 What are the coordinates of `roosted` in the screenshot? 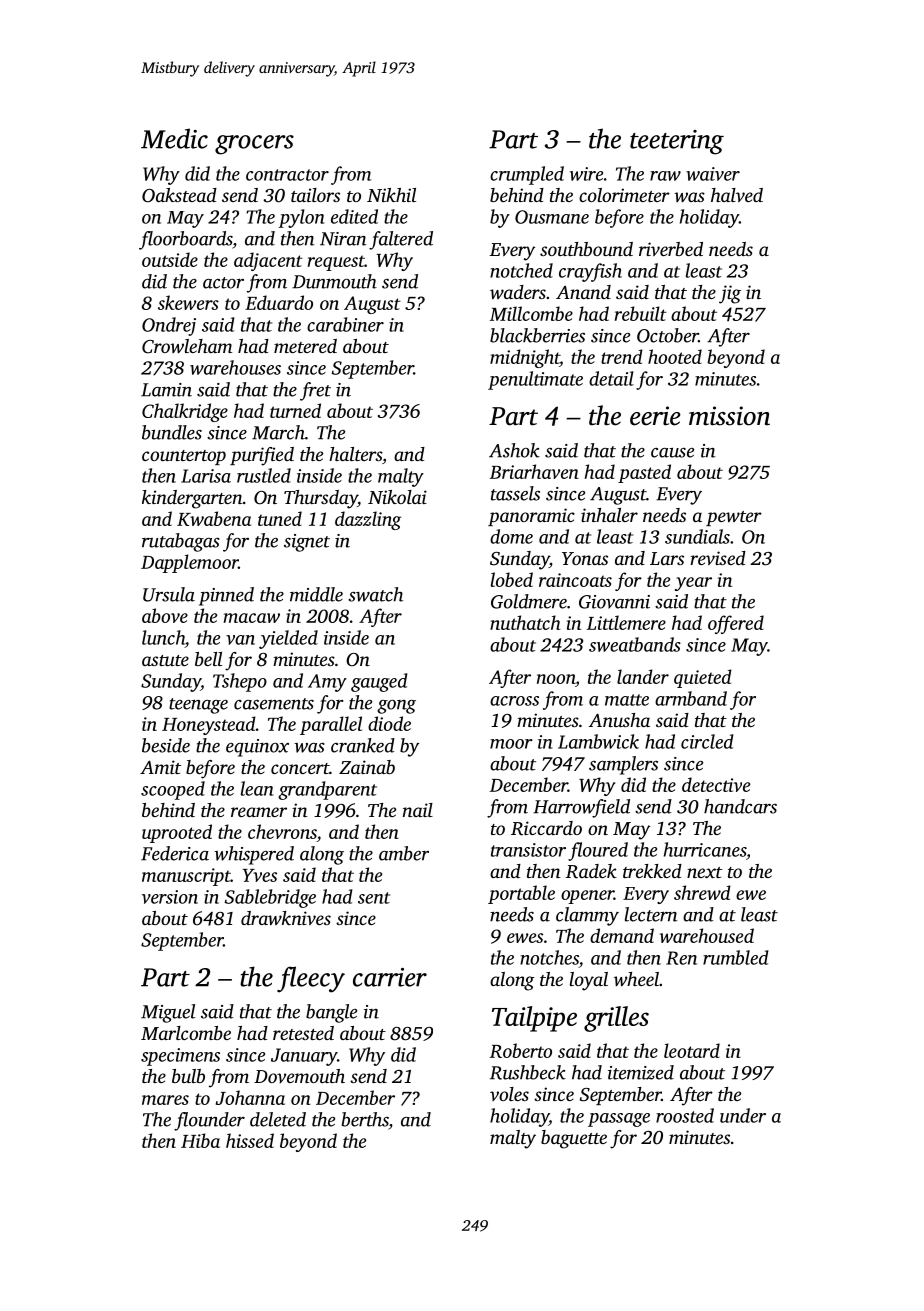 It's located at (685, 1115).
